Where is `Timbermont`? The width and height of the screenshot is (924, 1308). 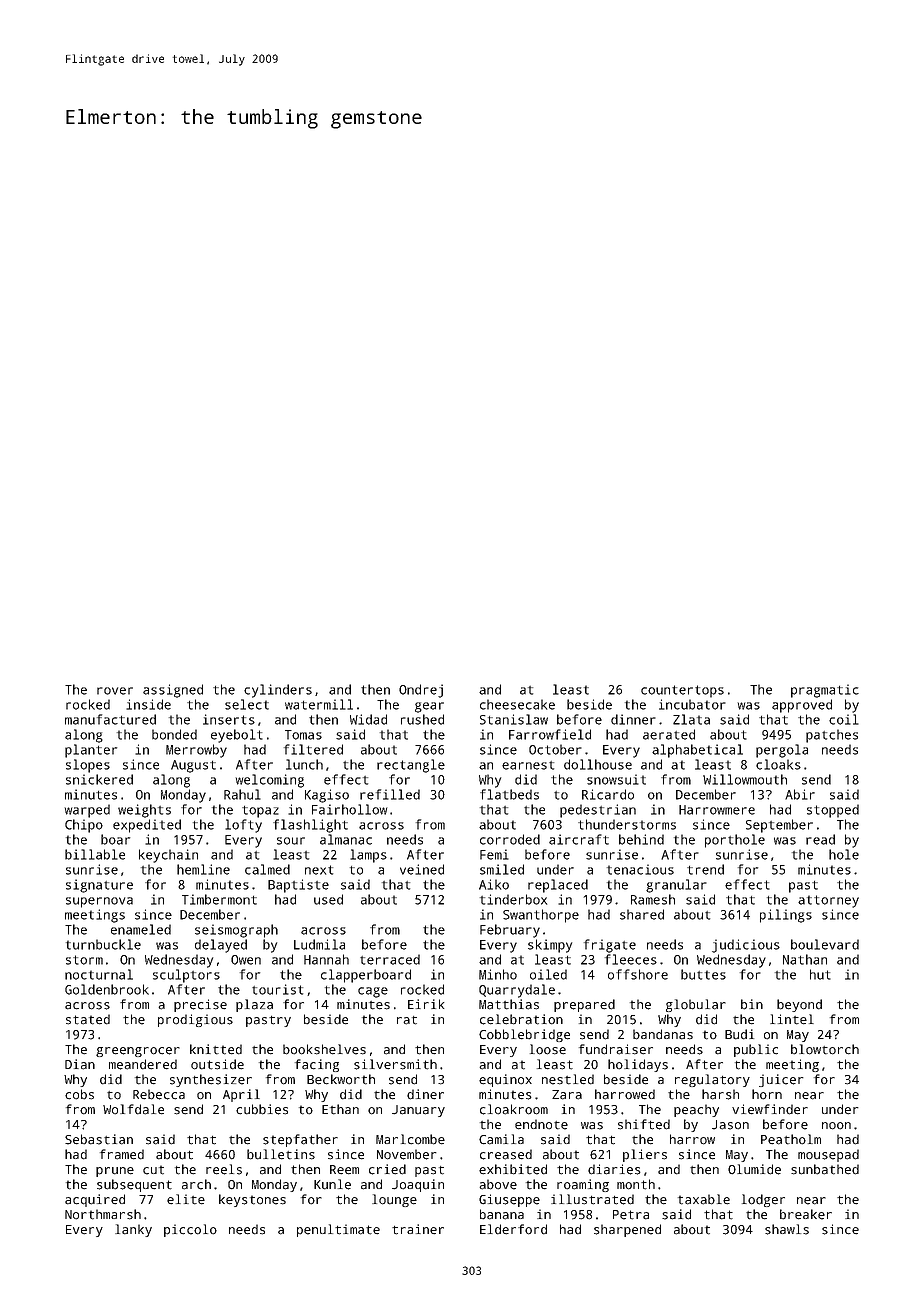
Timbermont is located at coordinates (219, 899).
